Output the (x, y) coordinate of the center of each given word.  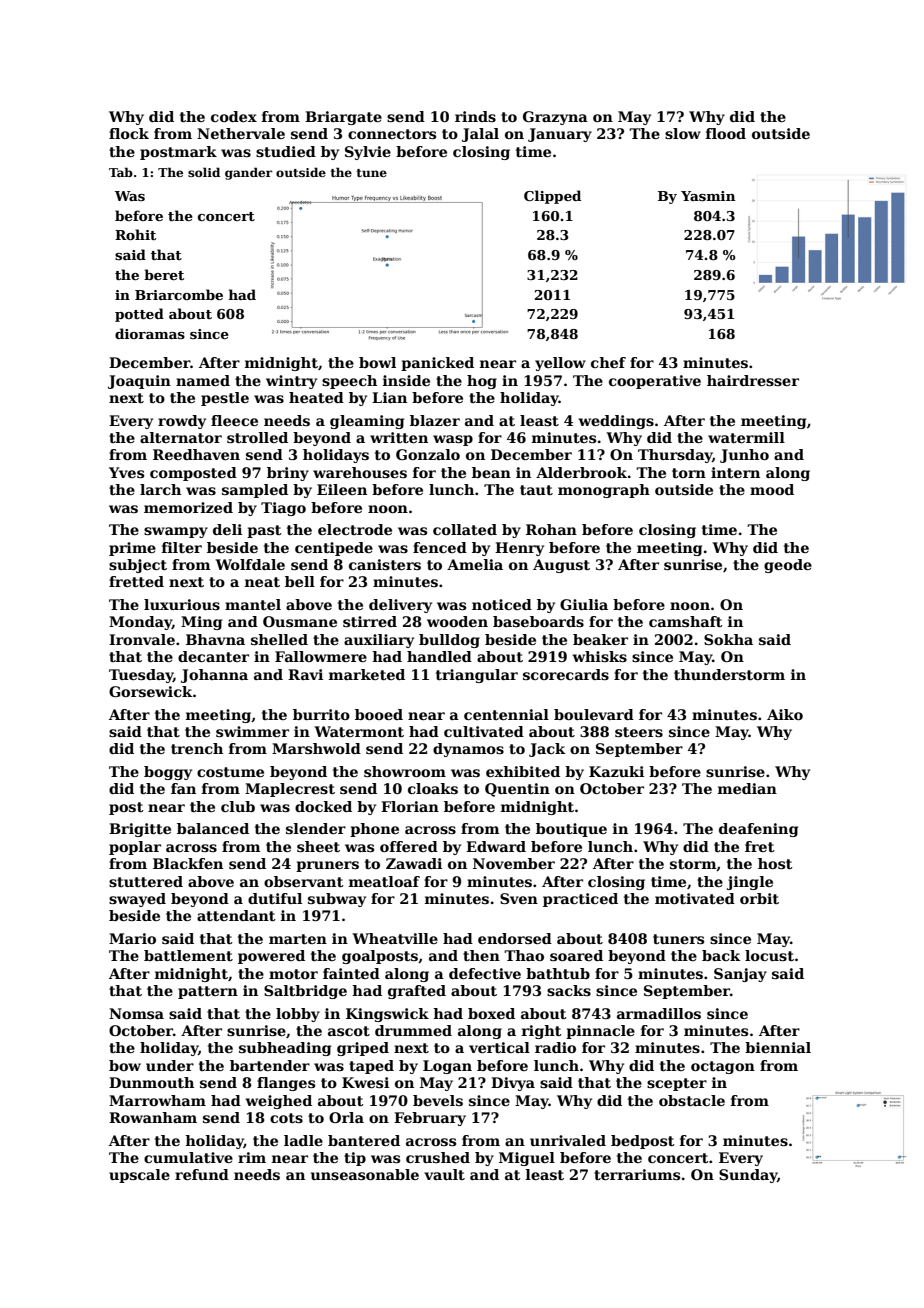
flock (129, 133)
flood (726, 133)
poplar (135, 848)
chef (608, 362)
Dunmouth (151, 1082)
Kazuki (616, 771)
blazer (435, 420)
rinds (475, 116)
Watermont (359, 731)
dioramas (150, 333)
